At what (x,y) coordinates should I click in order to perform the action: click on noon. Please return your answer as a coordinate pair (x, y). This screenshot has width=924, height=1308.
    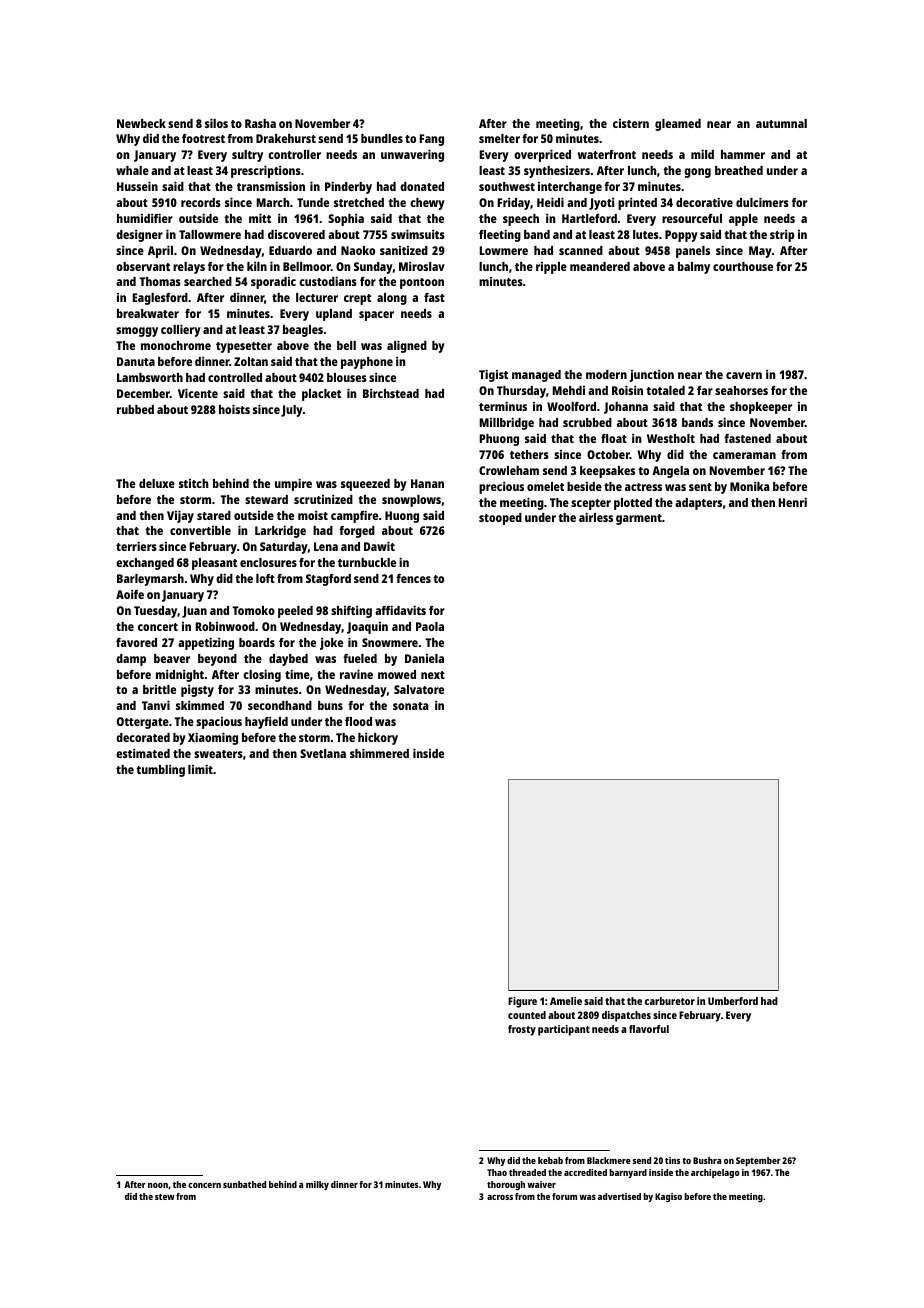
    Looking at the image, I should click on (158, 1185).
